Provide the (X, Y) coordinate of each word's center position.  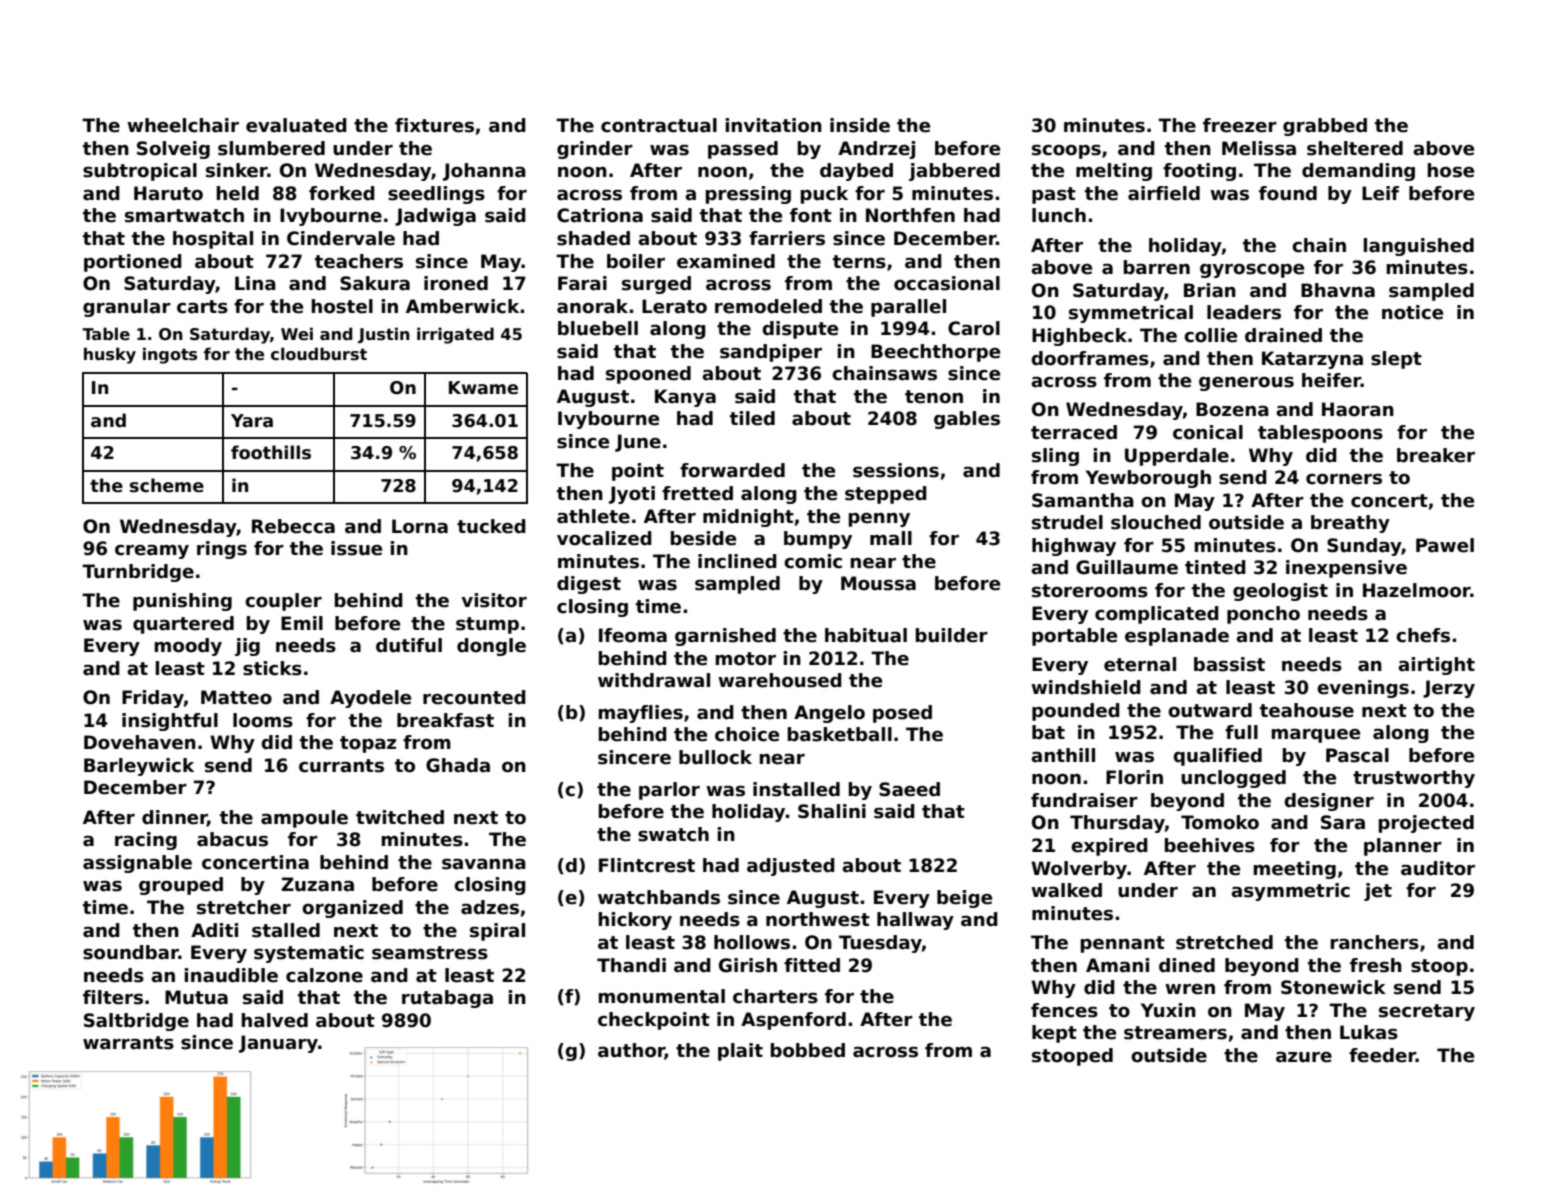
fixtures (434, 125)
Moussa (878, 583)
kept (1054, 1034)
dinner (174, 818)
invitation (774, 125)
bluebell (598, 328)
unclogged (1233, 779)
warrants (128, 1043)
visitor (494, 600)
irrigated (455, 335)
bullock (715, 757)
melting (1114, 172)
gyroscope (1252, 271)
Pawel (1445, 545)
